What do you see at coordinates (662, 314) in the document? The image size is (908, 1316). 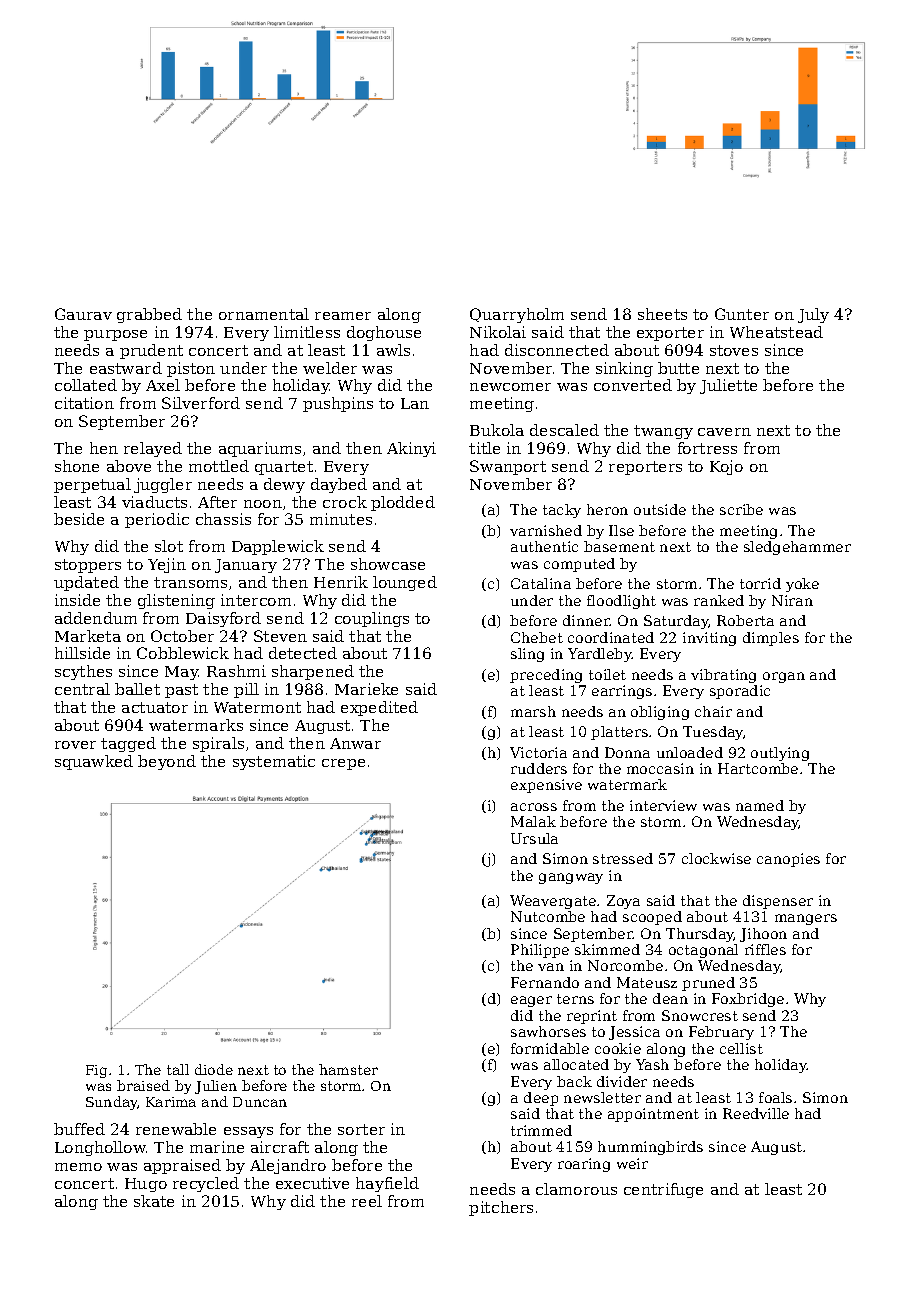 I see `sheets` at bounding box center [662, 314].
